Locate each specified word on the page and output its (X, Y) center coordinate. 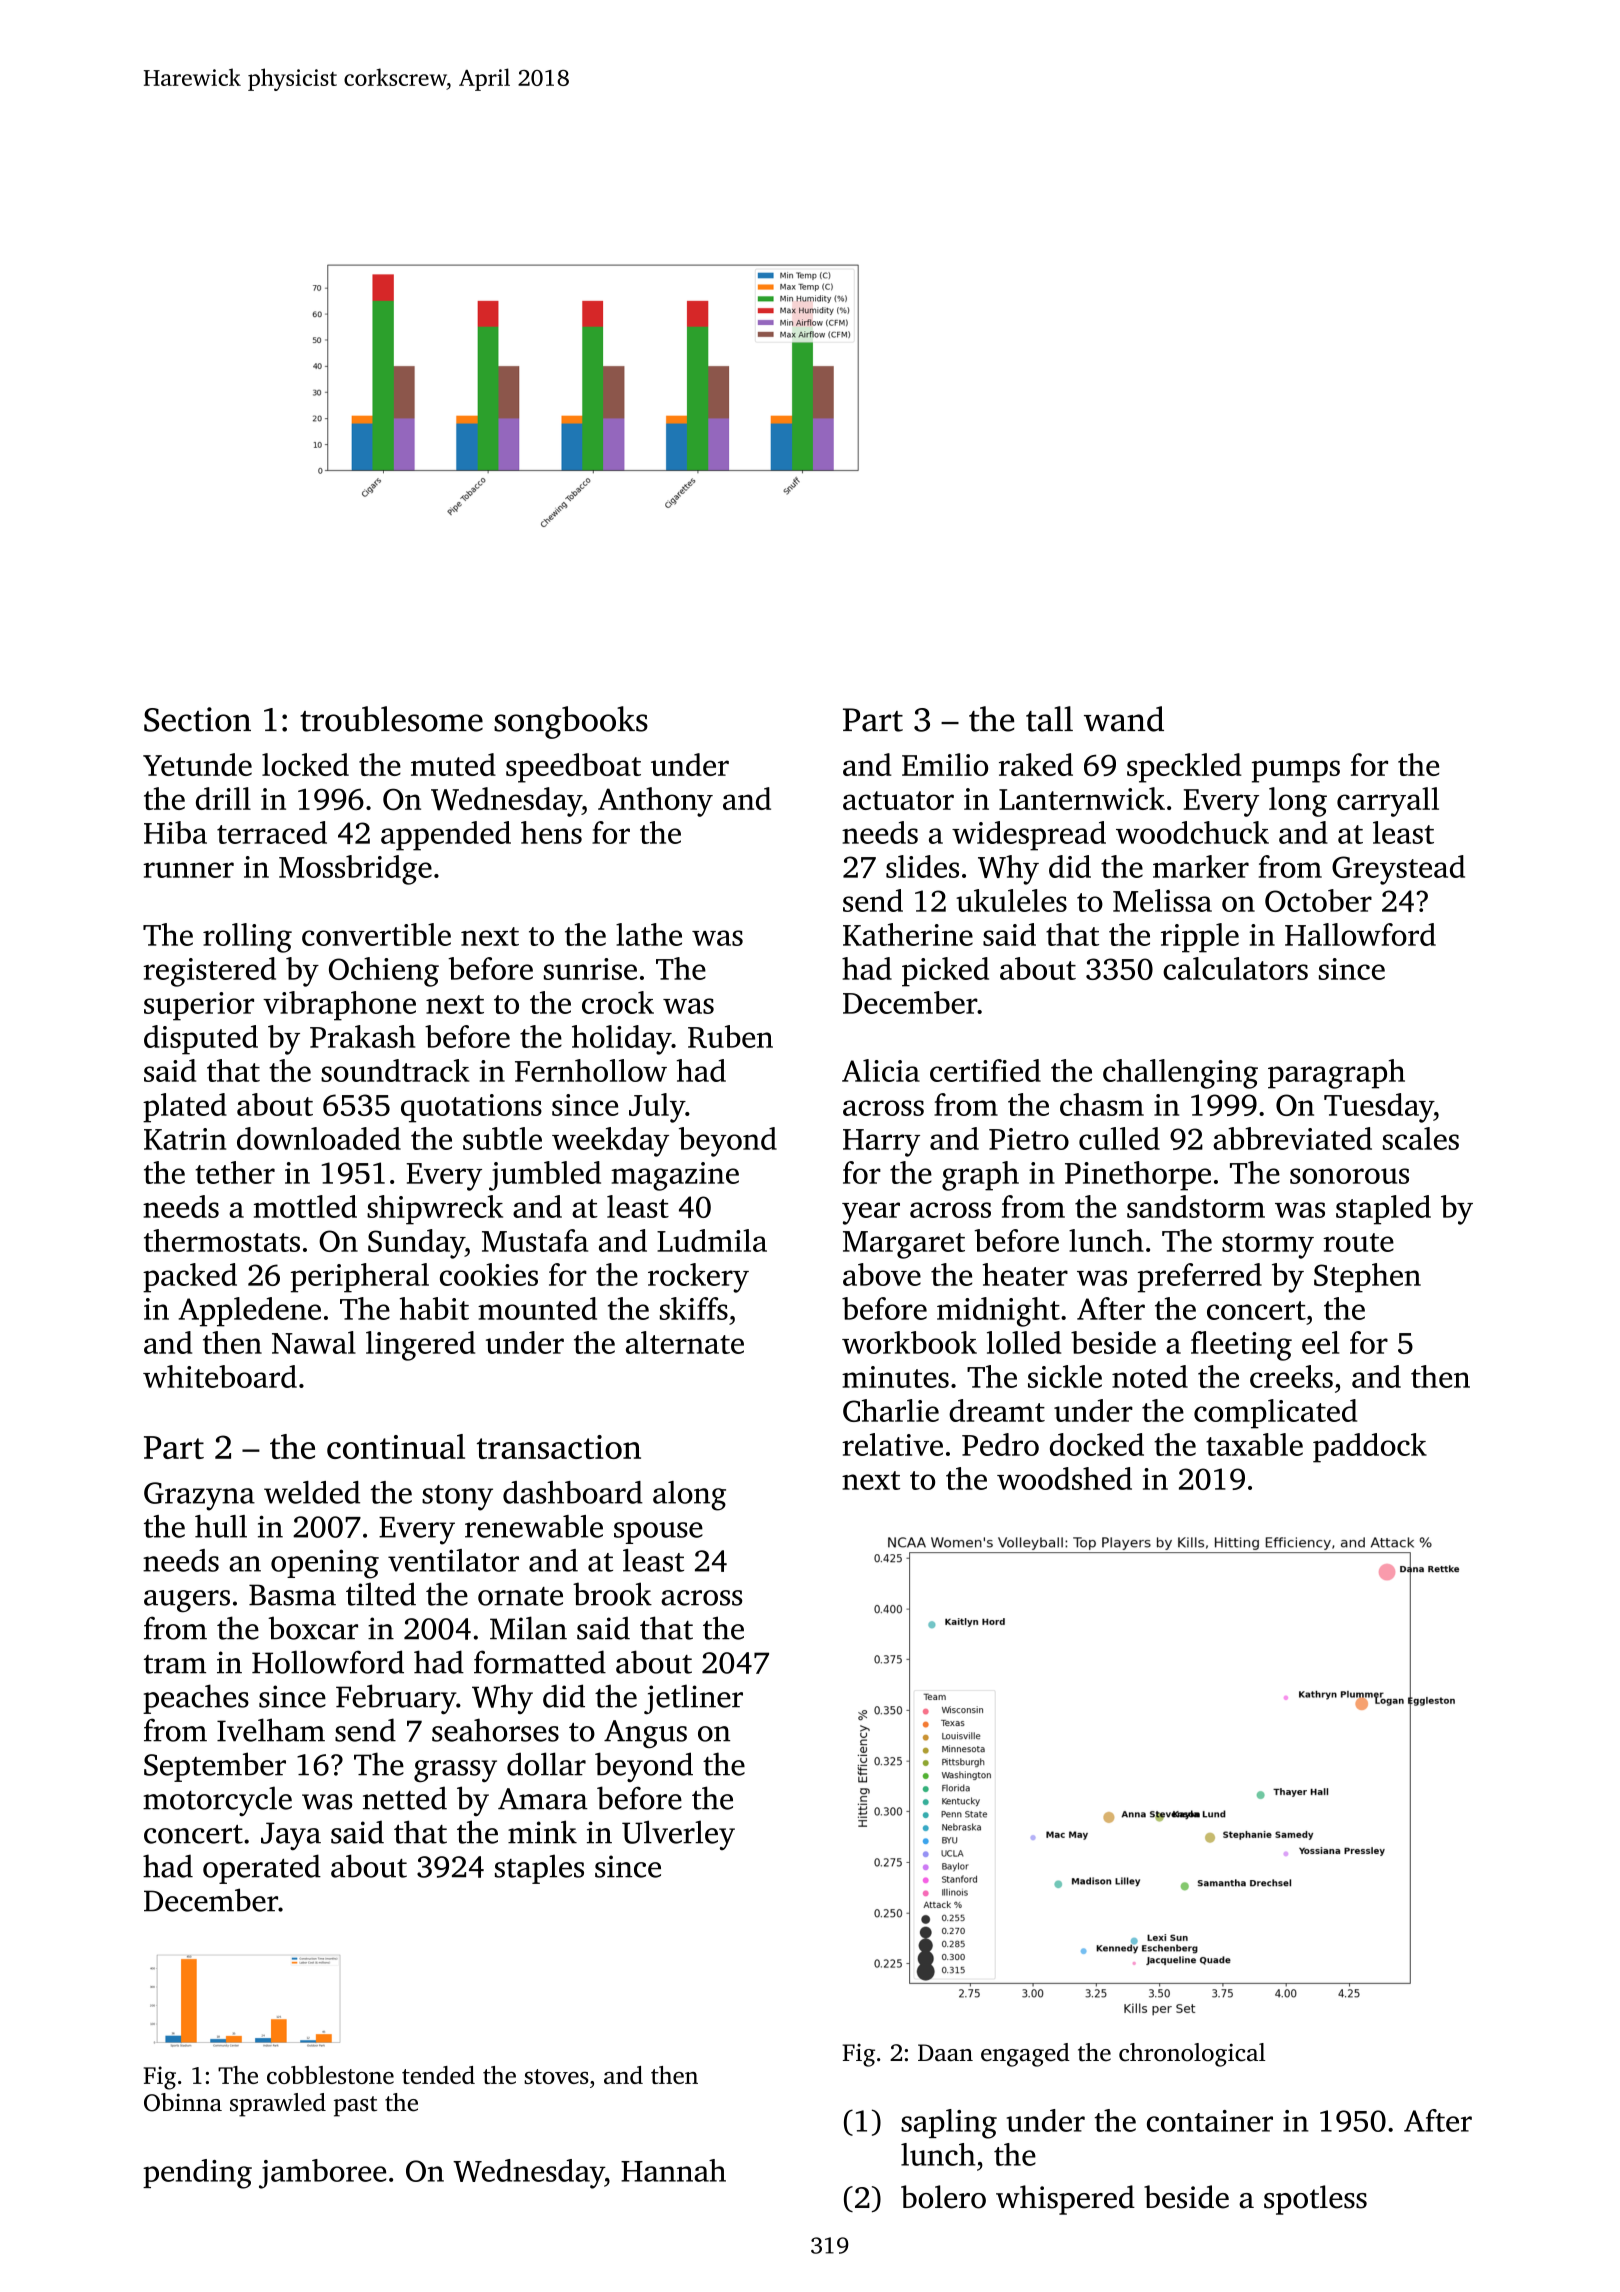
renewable (534, 1526)
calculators (1235, 968)
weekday (610, 1142)
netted (405, 1798)
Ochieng (384, 972)
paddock (1370, 1448)
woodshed (1064, 1478)
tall (1049, 719)
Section (197, 719)
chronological (1192, 2055)
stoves (556, 2076)
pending (197, 2174)
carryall (1388, 802)
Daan (945, 2053)
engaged (1025, 2055)
